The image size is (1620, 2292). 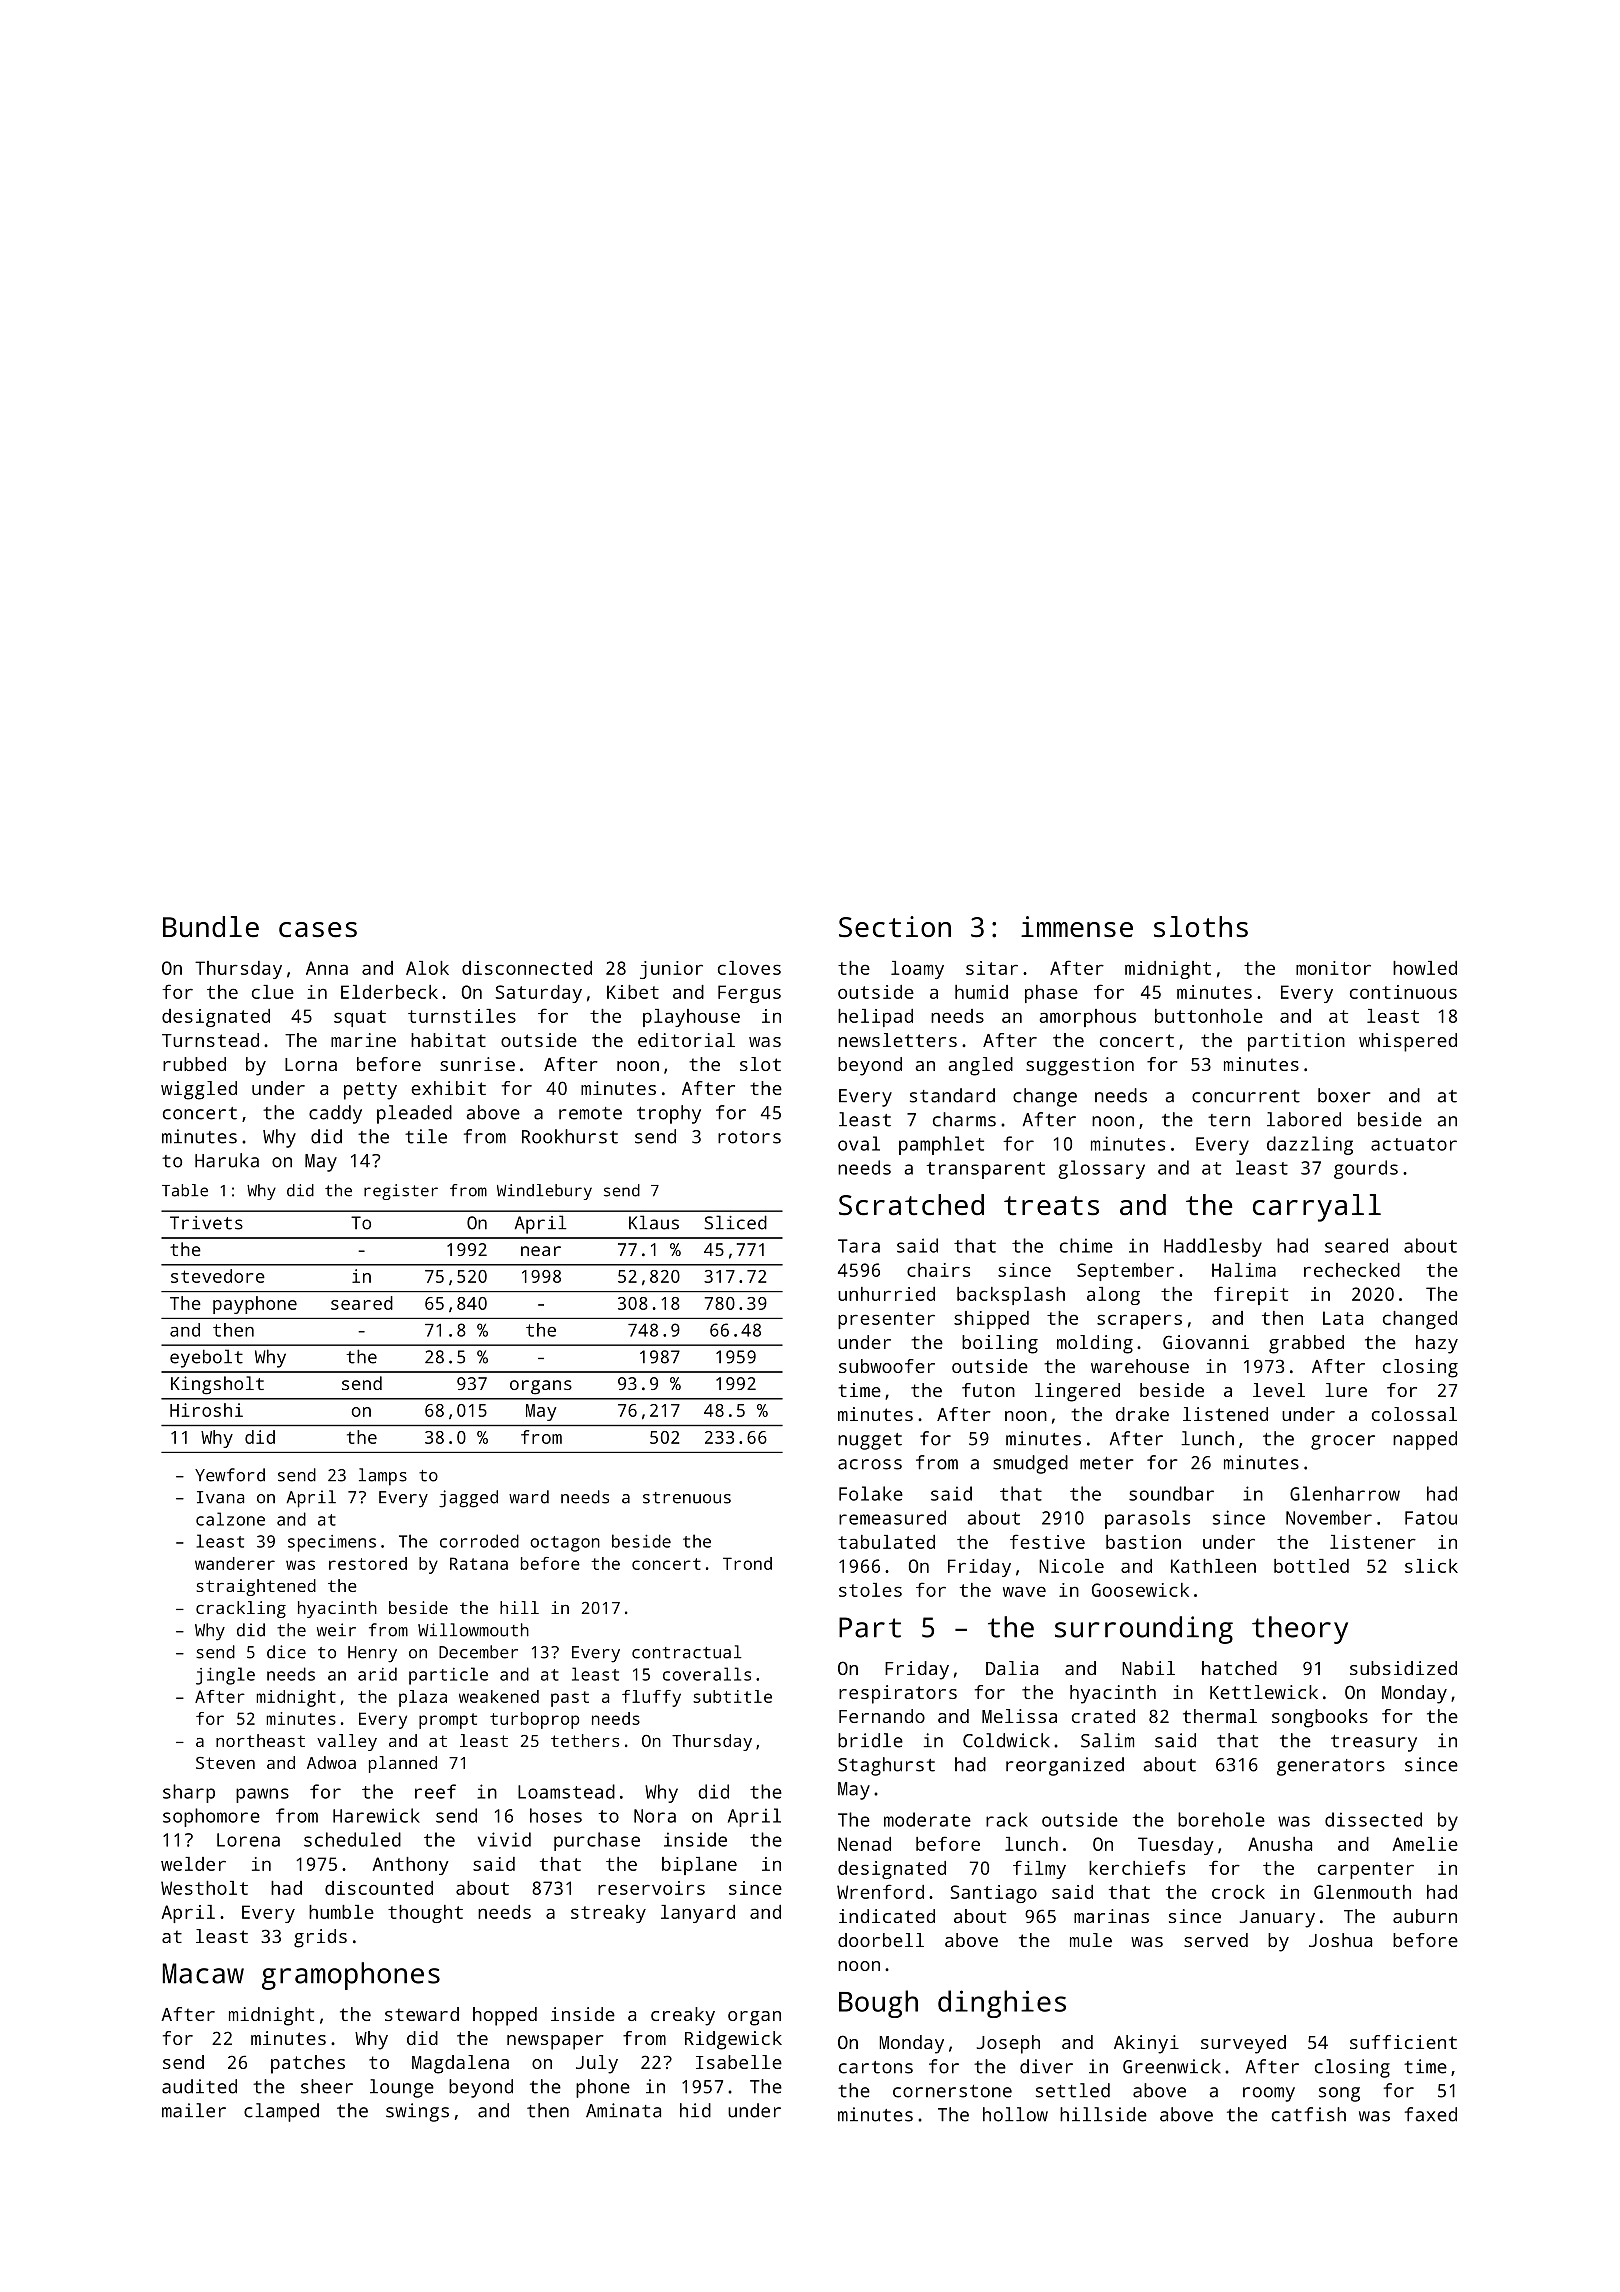 I want to click on subtitle, so click(x=732, y=1696).
